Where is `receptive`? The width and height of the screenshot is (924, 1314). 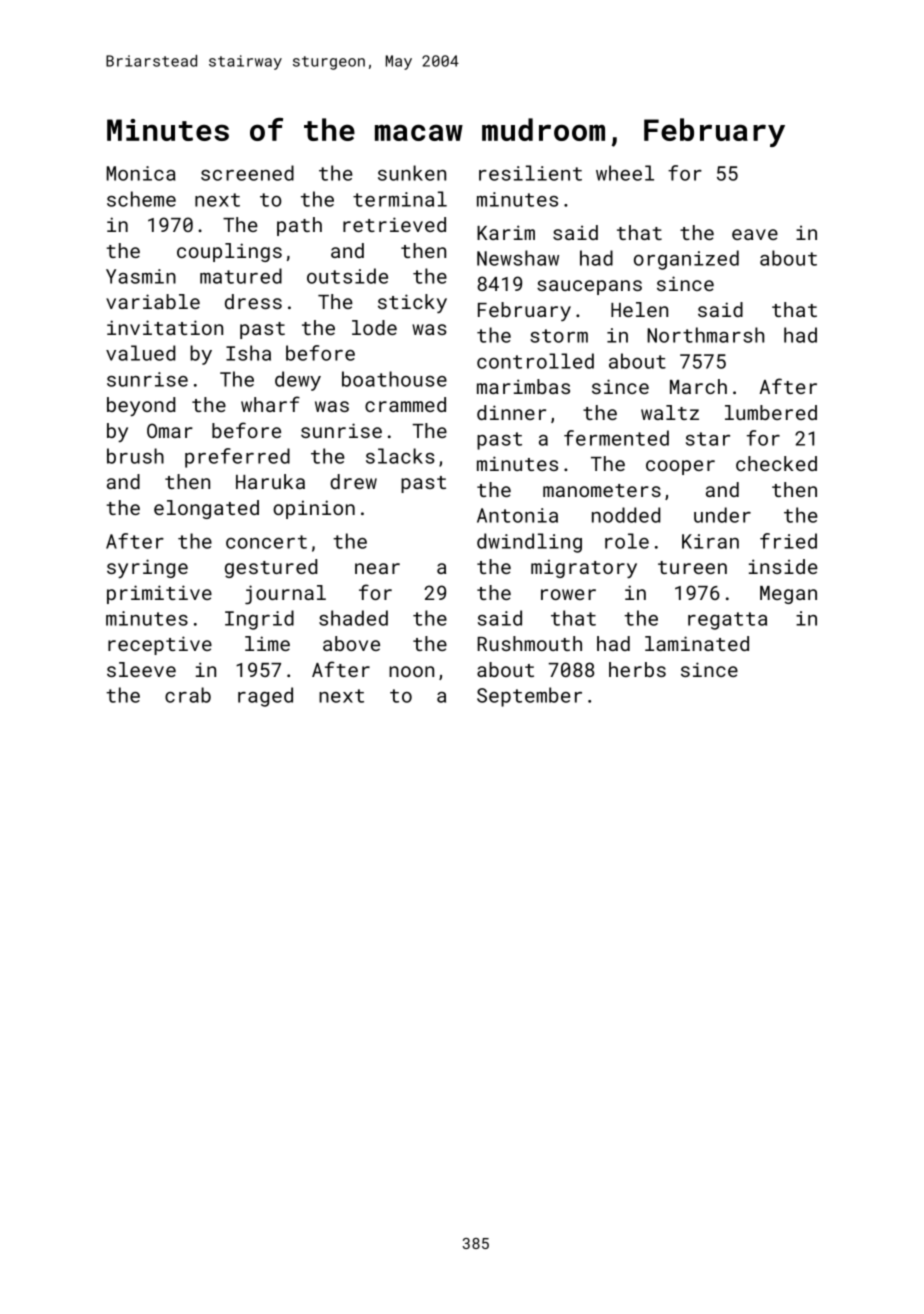
receptive is located at coordinates (160, 645).
